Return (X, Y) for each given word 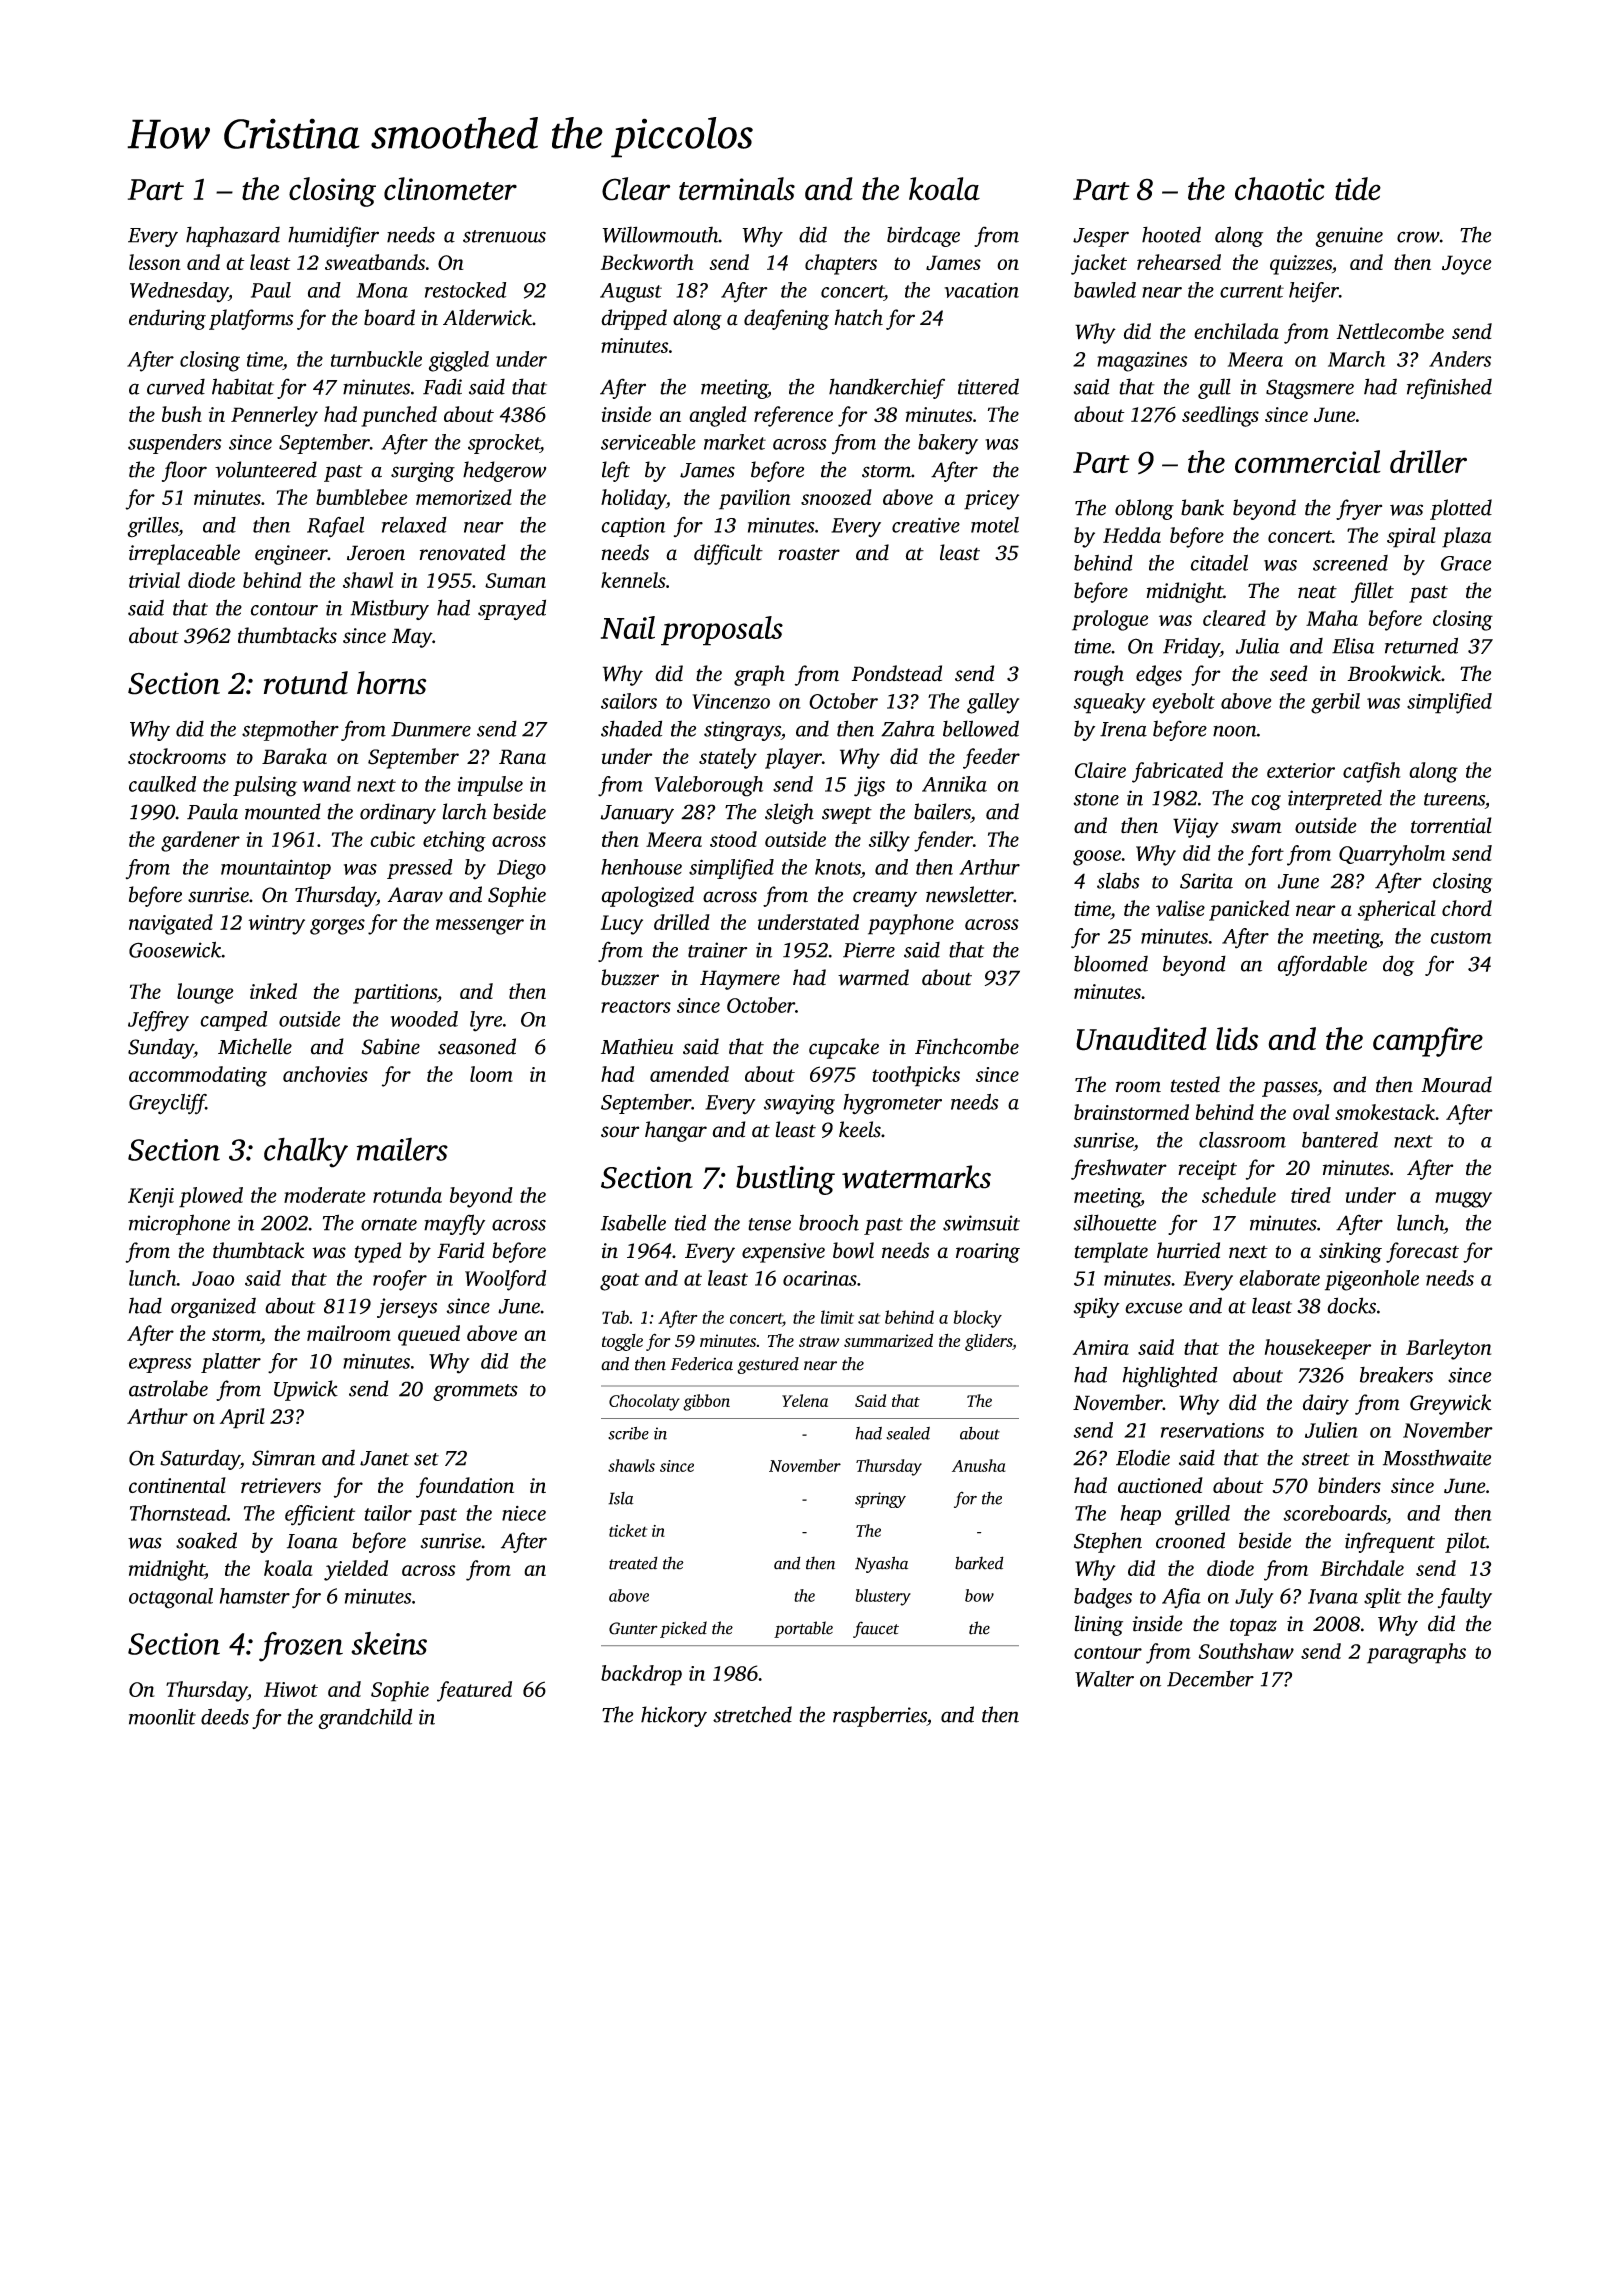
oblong (1144, 509)
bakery (948, 444)
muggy (1463, 1200)
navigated (171, 924)
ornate (389, 1224)
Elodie (1143, 1457)
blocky (977, 1319)
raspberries (880, 1716)
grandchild (365, 1718)
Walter (1104, 1679)
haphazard (233, 236)
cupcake (844, 1048)
